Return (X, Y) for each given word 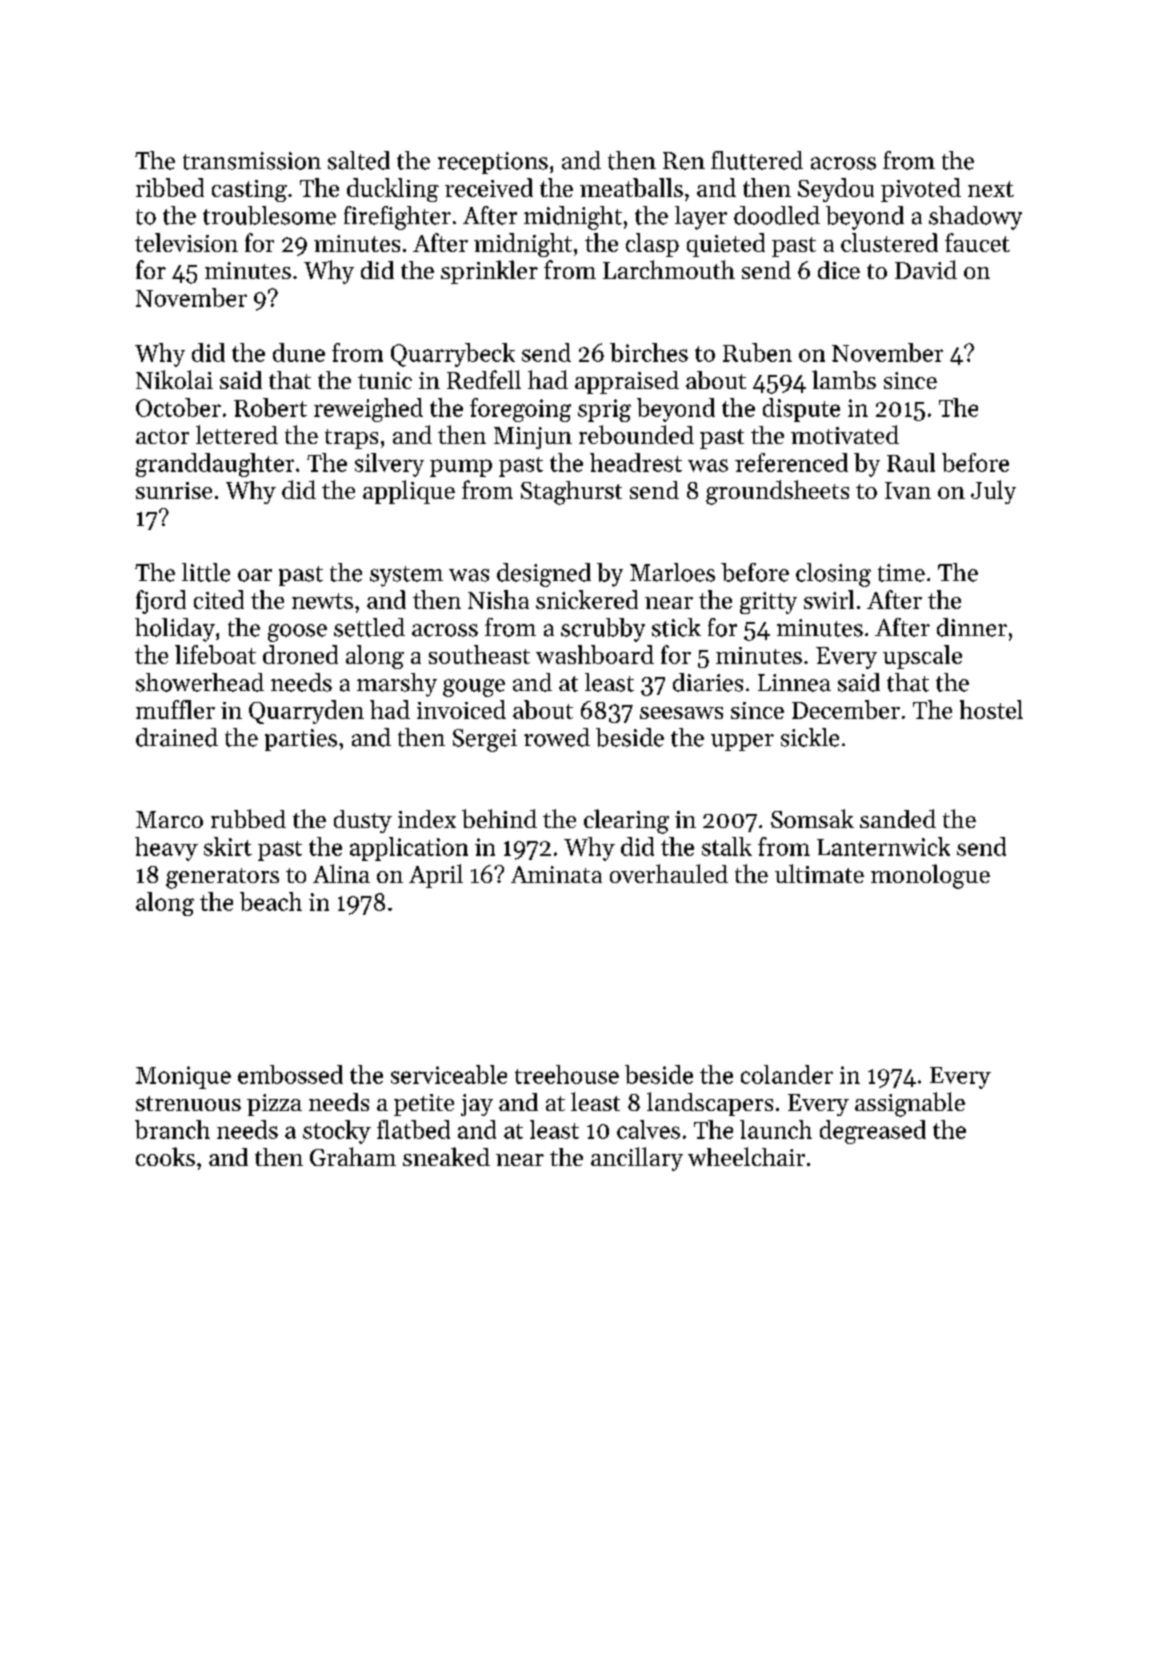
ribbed (170, 187)
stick (676, 627)
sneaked (446, 1156)
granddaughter (215, 465)
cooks (165, 1156)
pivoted (921, 190)
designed (544, 575)
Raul (911, 462)
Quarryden (306, 712)
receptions (493, 163)
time (901, 573)
